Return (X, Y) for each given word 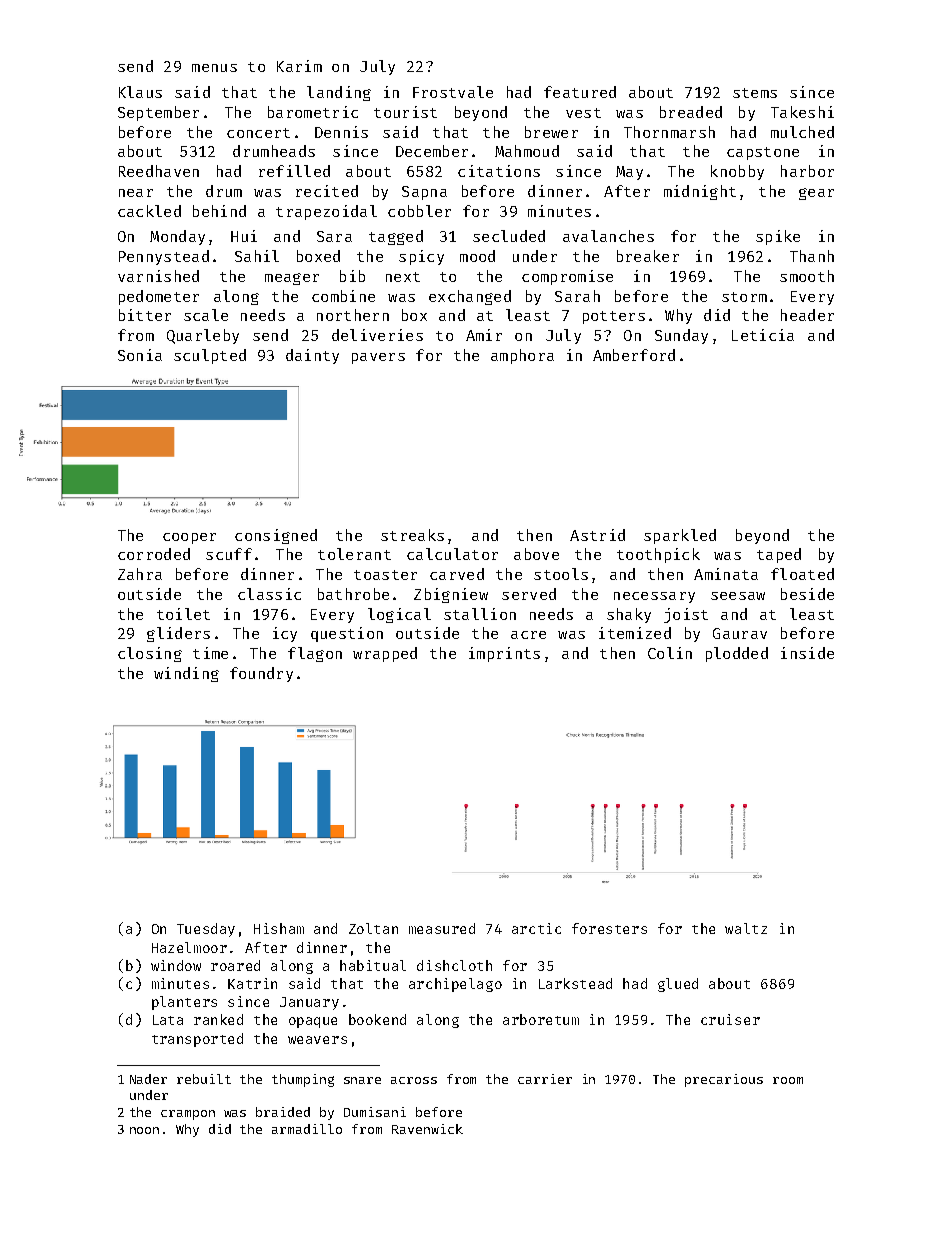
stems (755, 93)
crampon (188, 1115)
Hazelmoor (189, 947)
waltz (746, 928)
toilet (183, 614)
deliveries (377, 335)
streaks (412, 535)
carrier (545, 1079)
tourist (405, 112)
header (807, 315)
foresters (609, 928)
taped (779, 555)
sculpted (210, 356)
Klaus (140, 92)
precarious (724, 1080)
